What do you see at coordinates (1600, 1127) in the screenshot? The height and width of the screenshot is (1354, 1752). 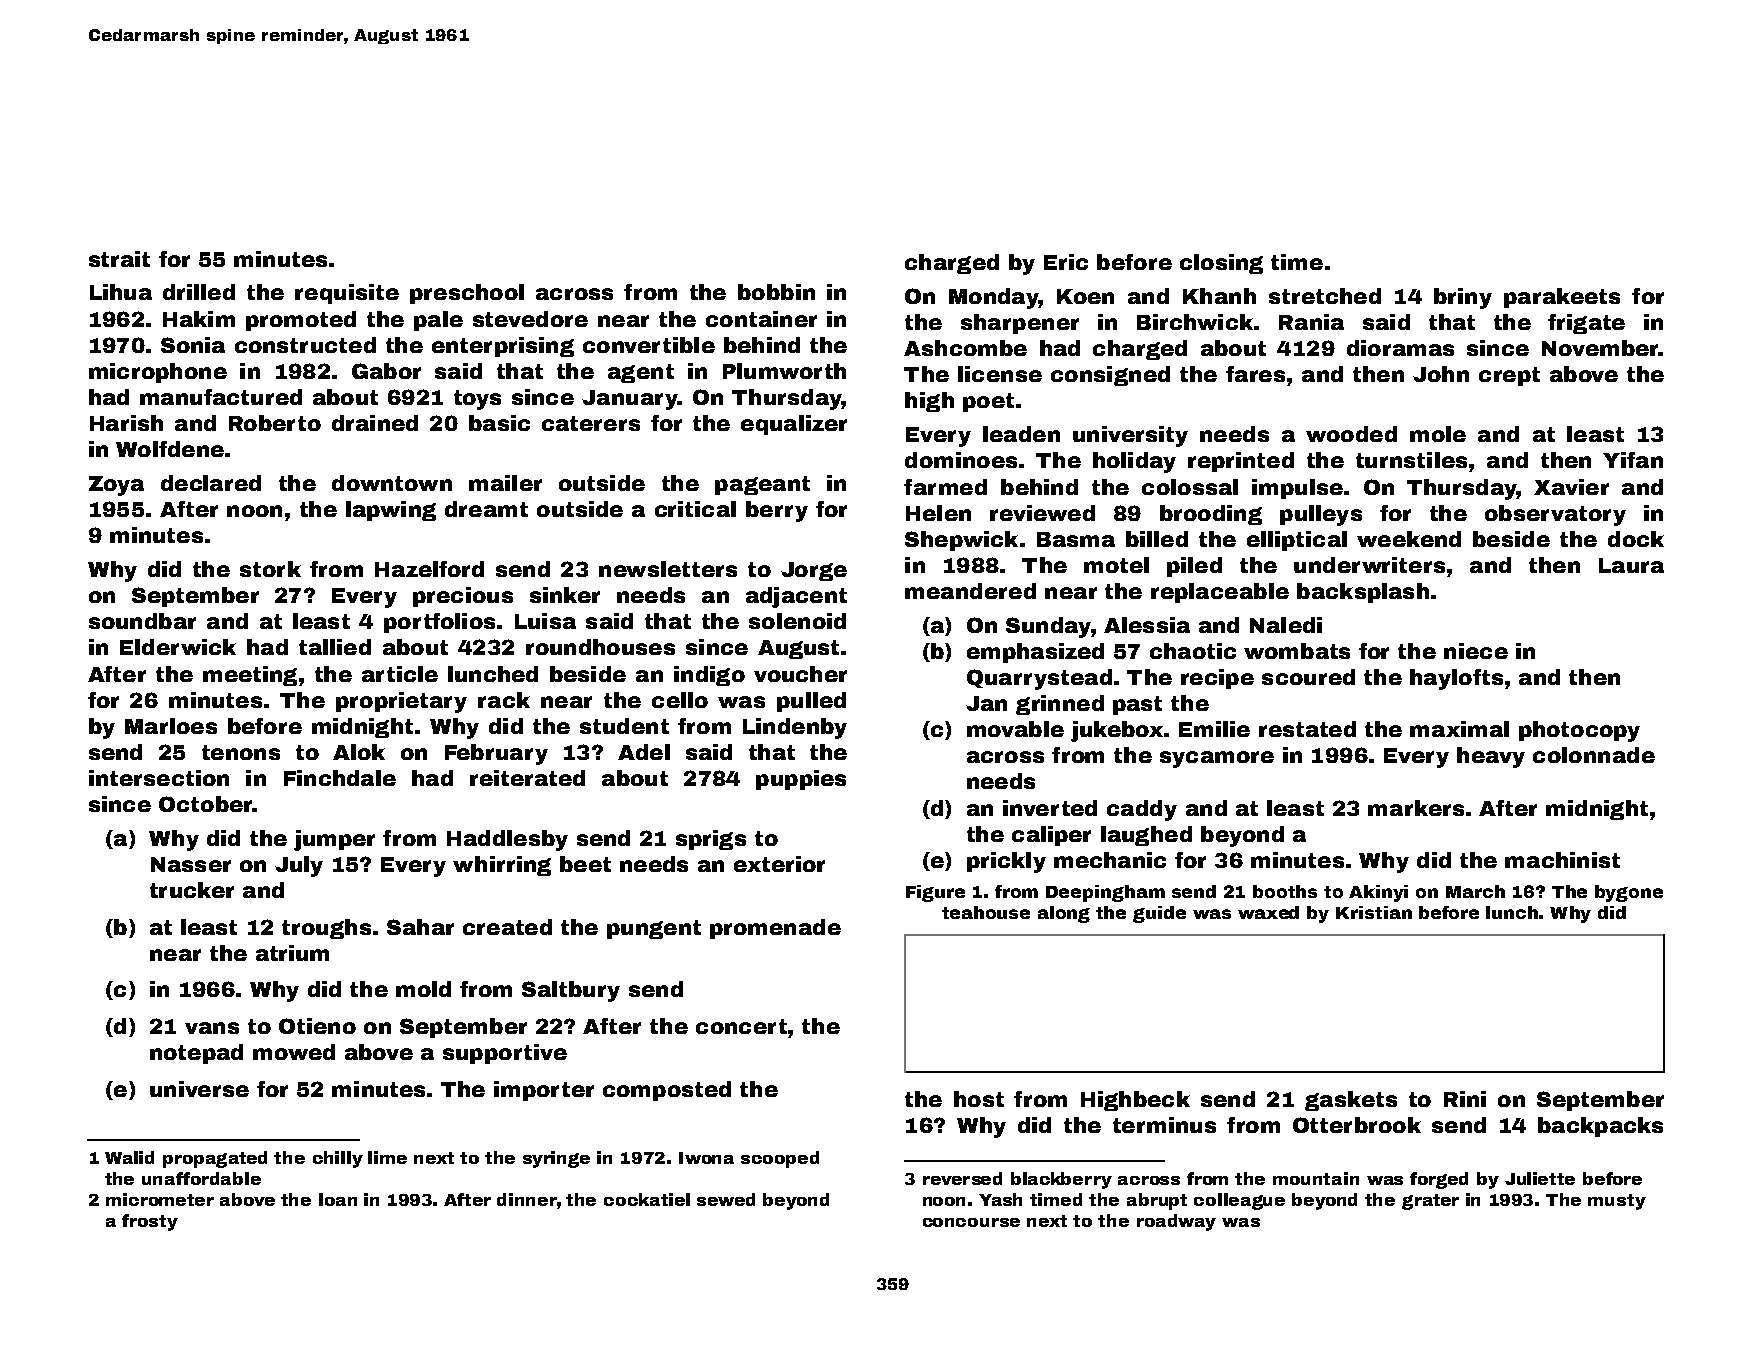 I see `backpacks` at bounding box center [1600, 1127].
